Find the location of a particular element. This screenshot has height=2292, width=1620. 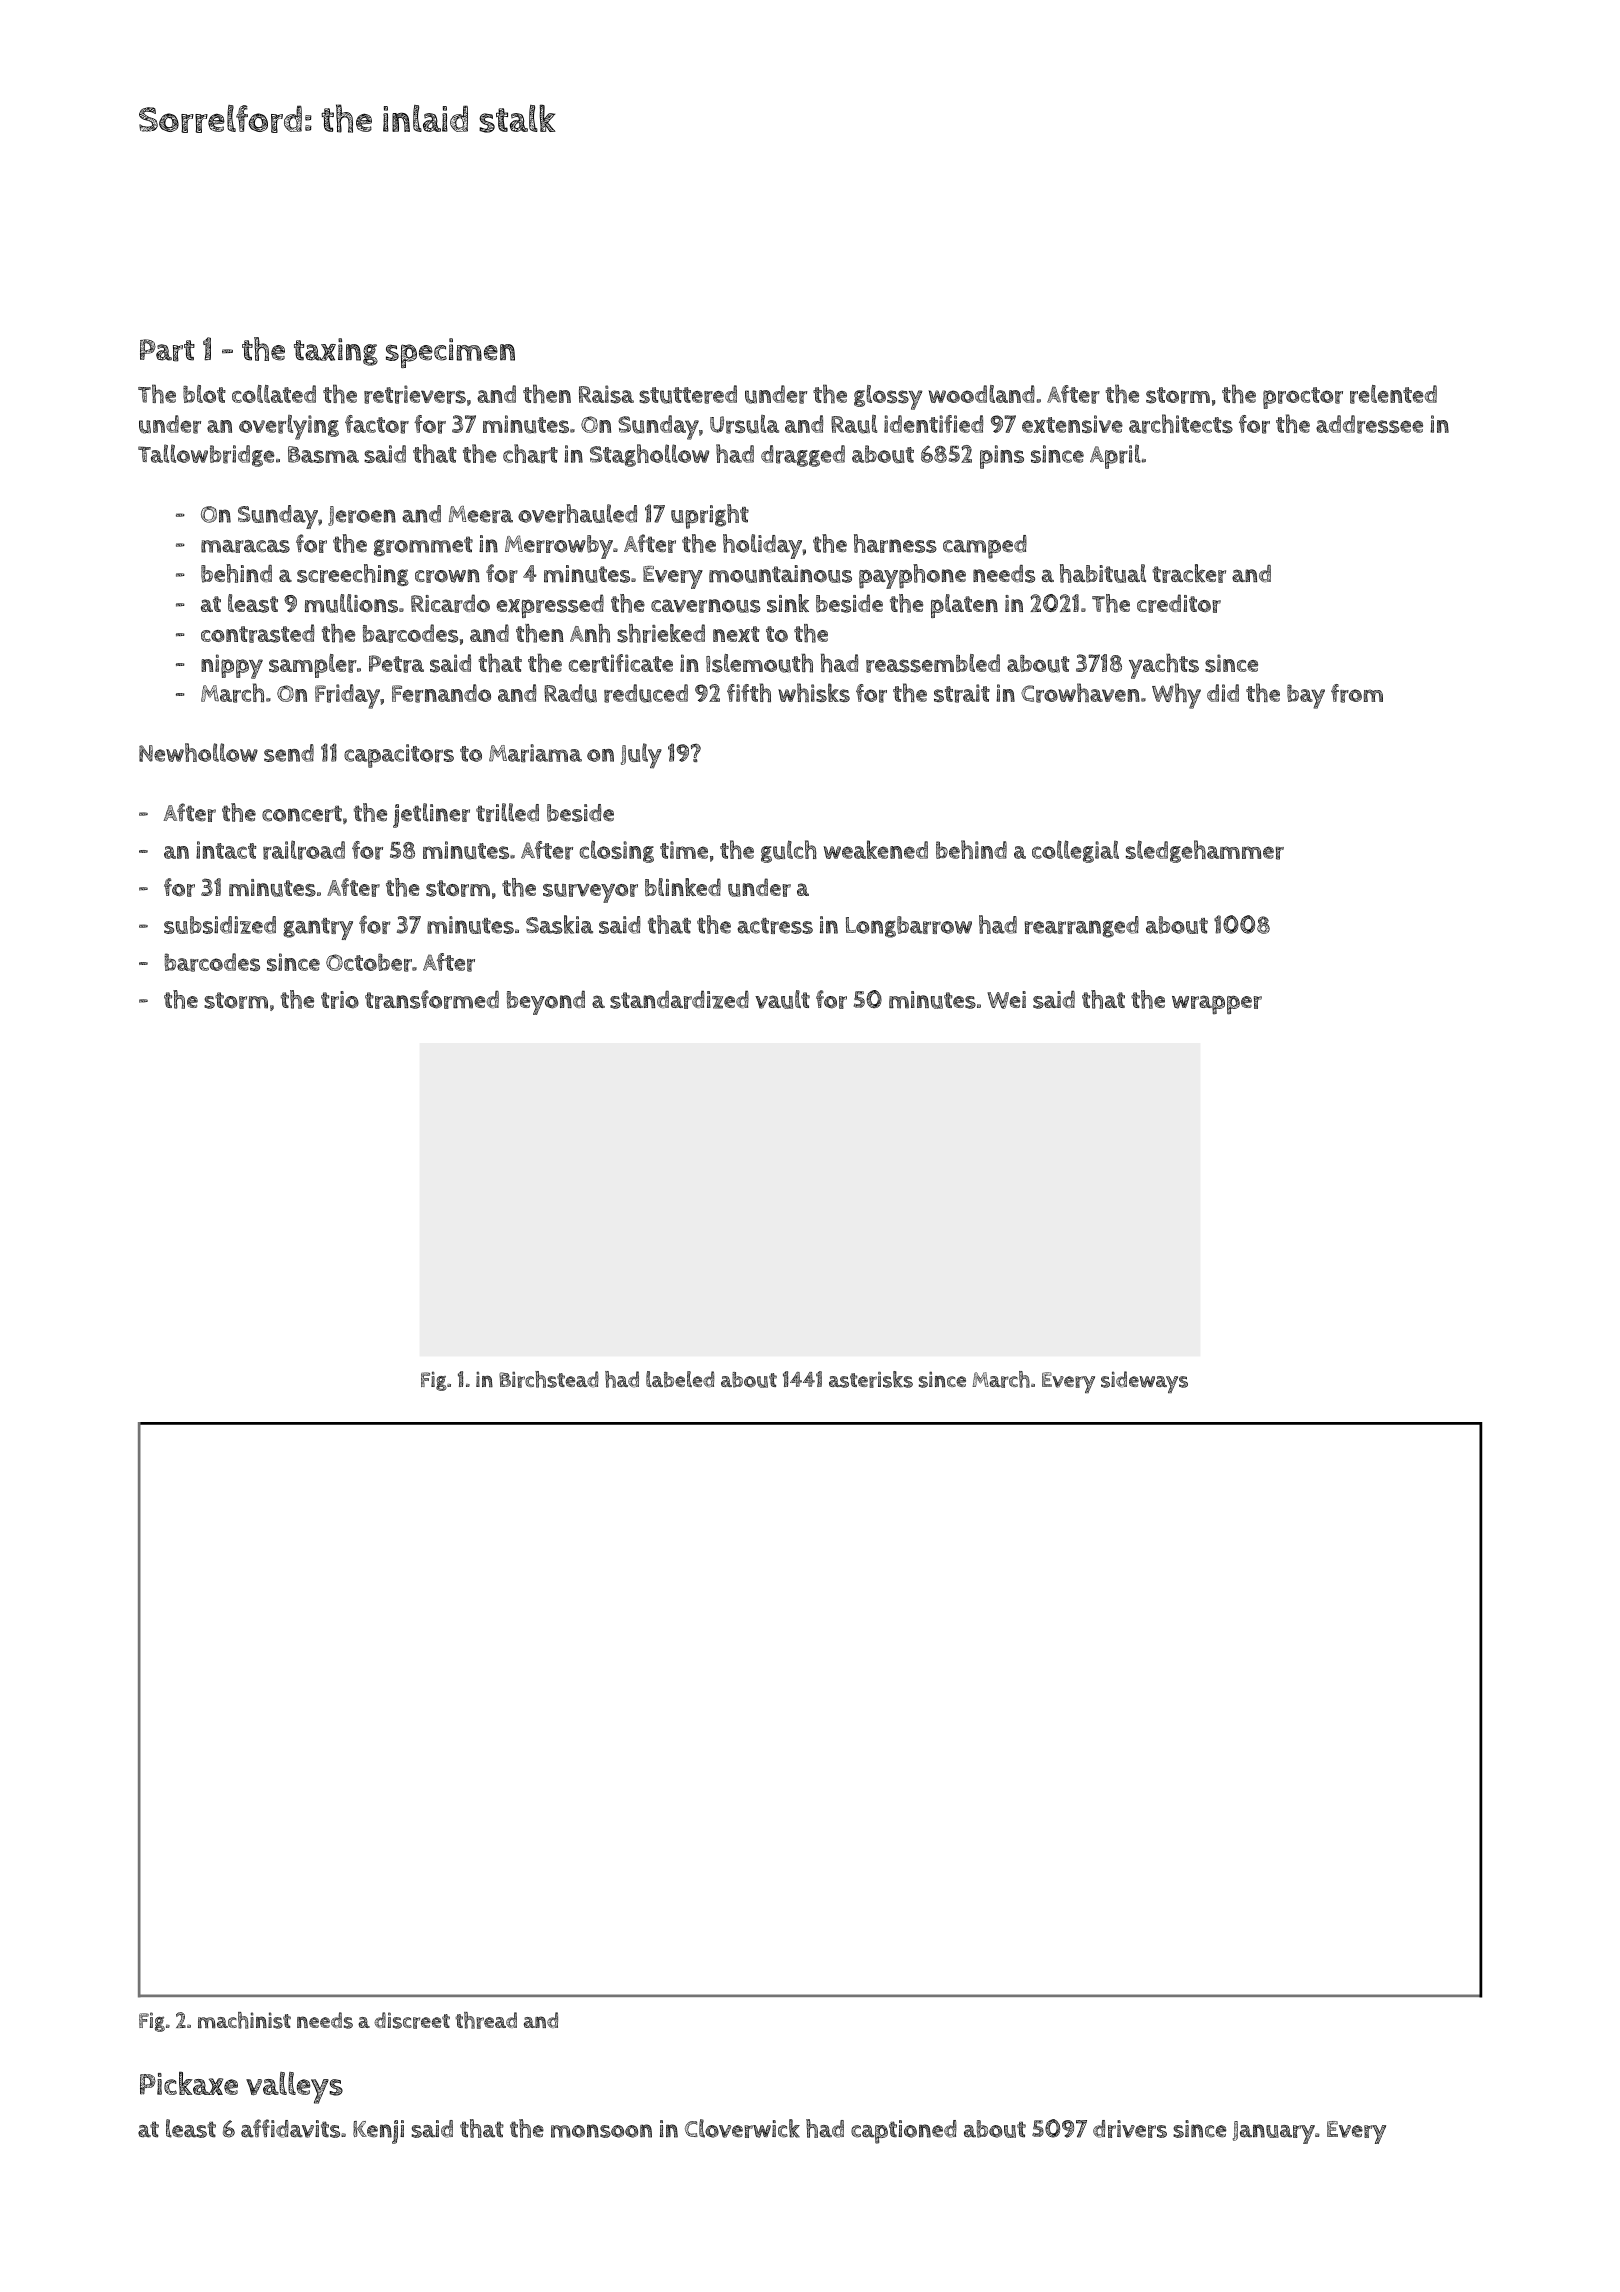

machinist is located at coordinates (244, 2020).
